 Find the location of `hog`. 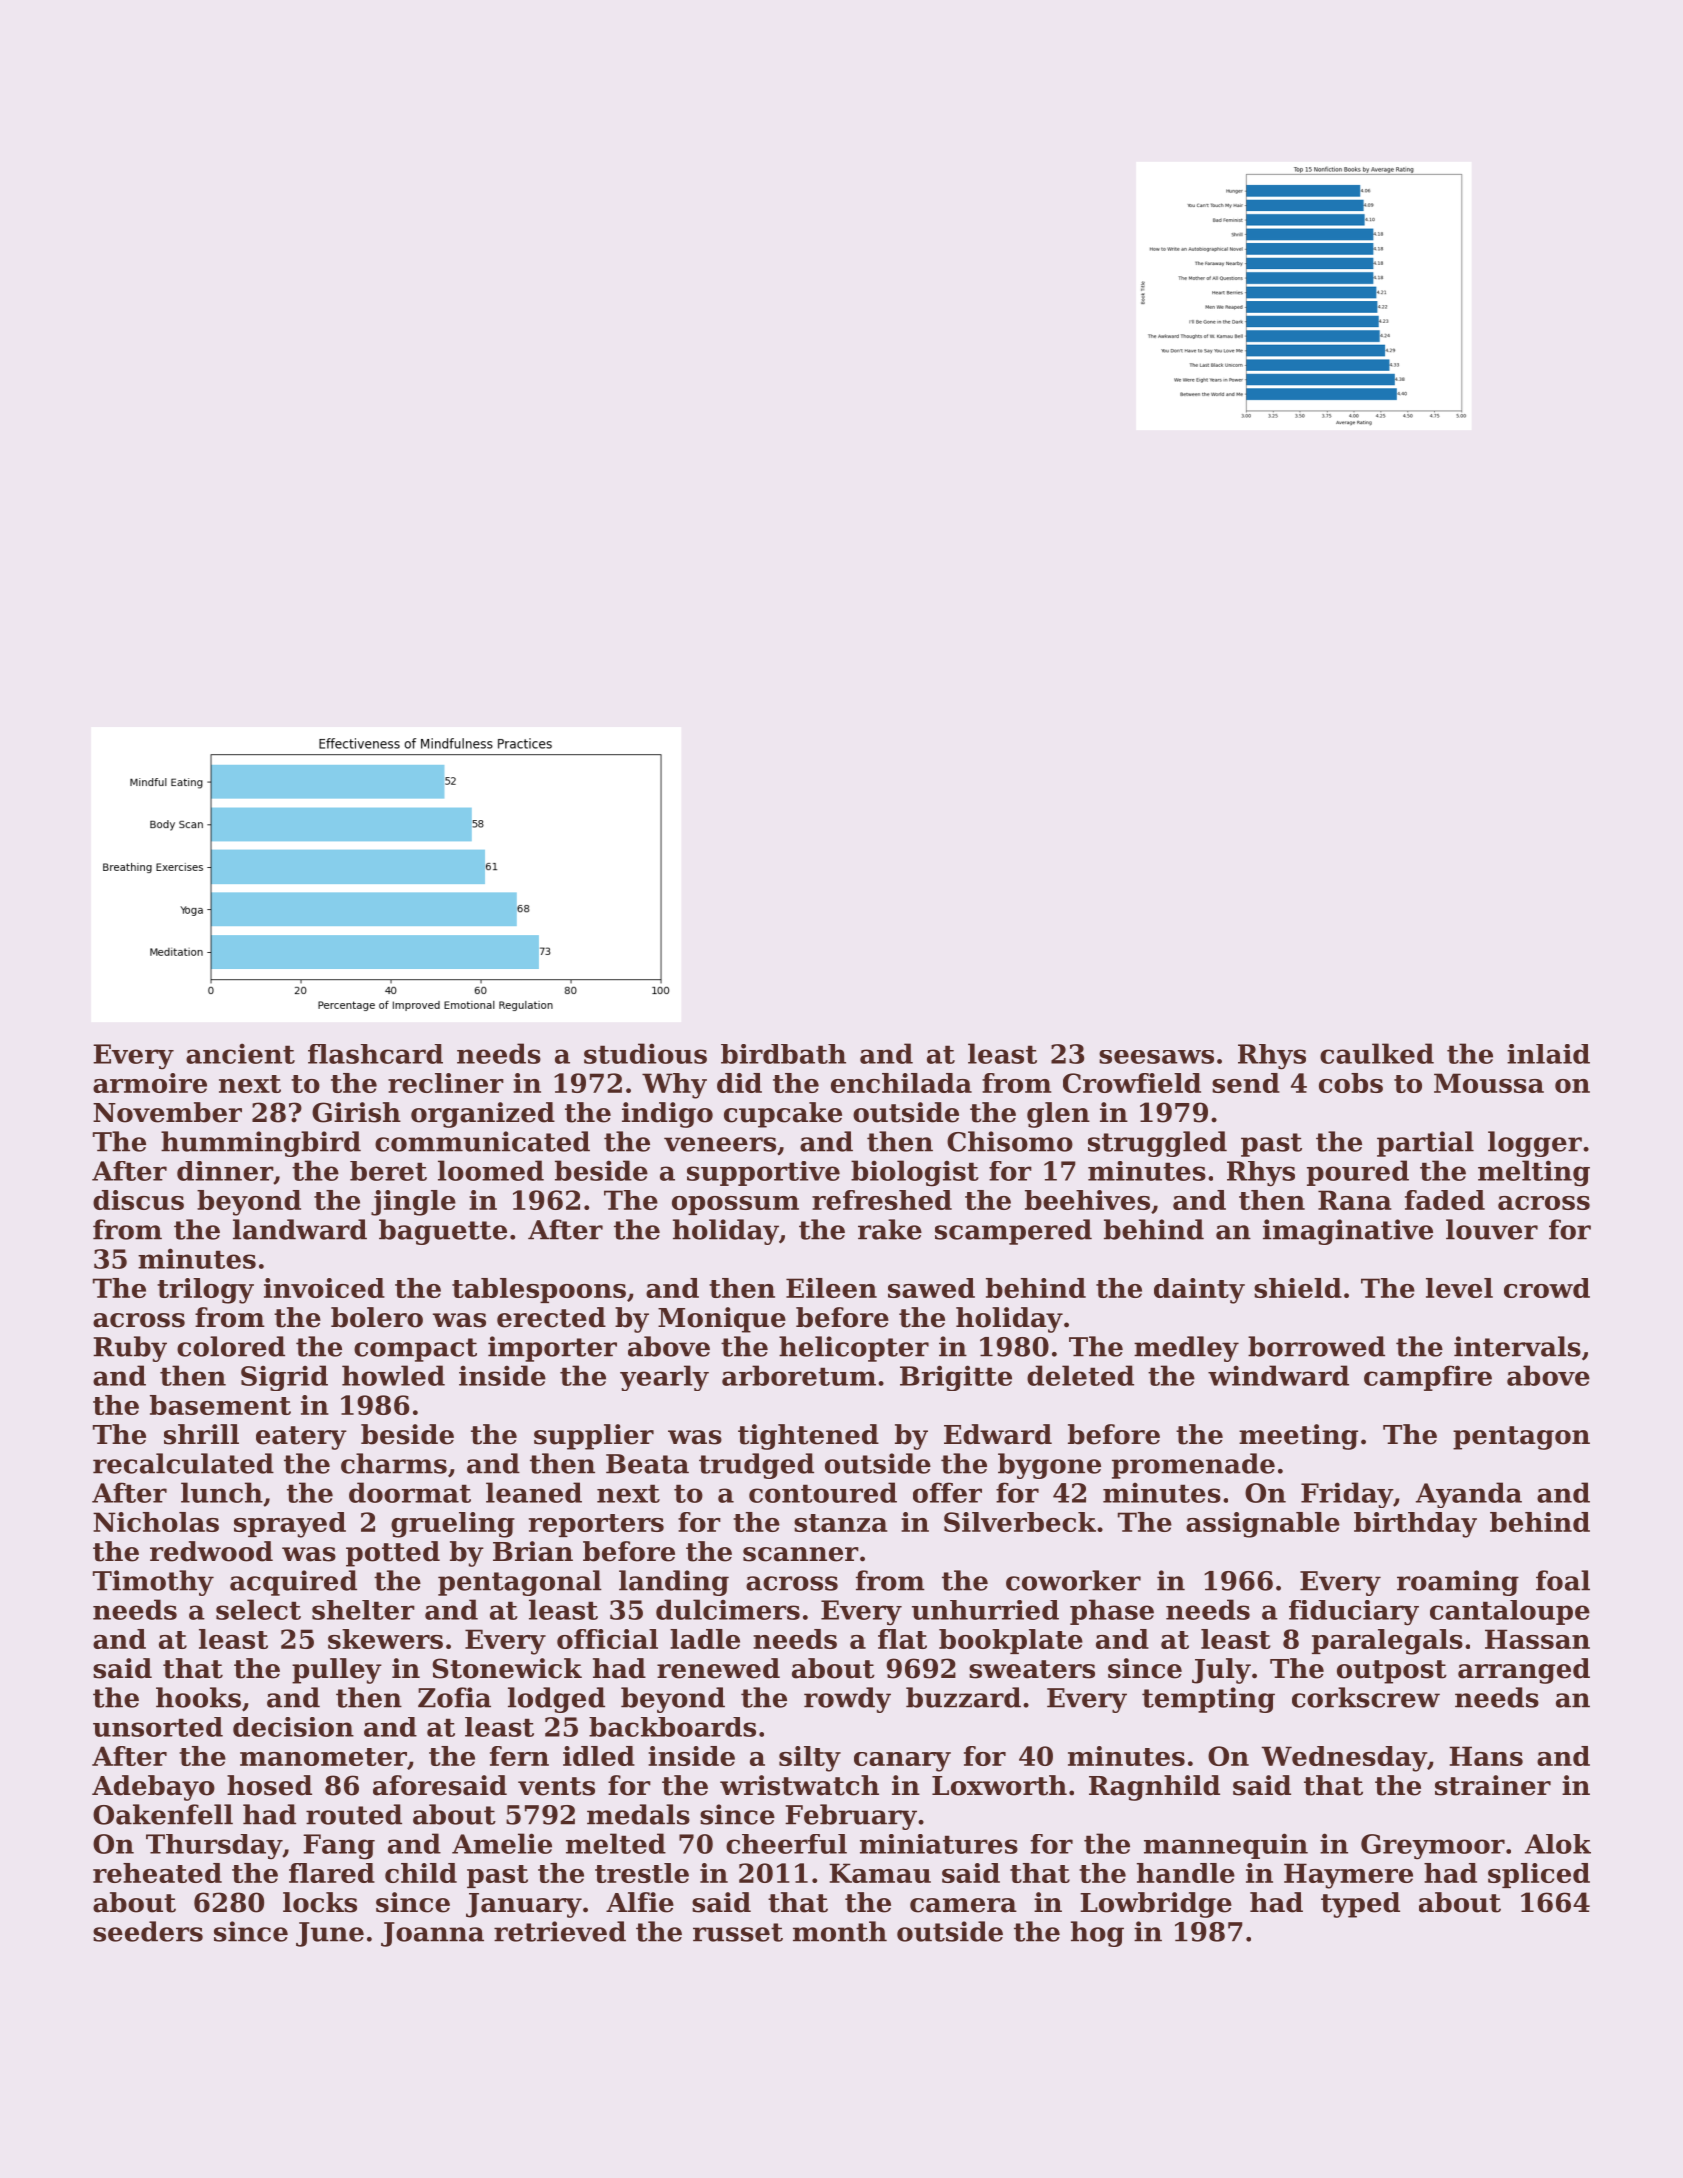

hog is located at coordinates (1097, 1934).
